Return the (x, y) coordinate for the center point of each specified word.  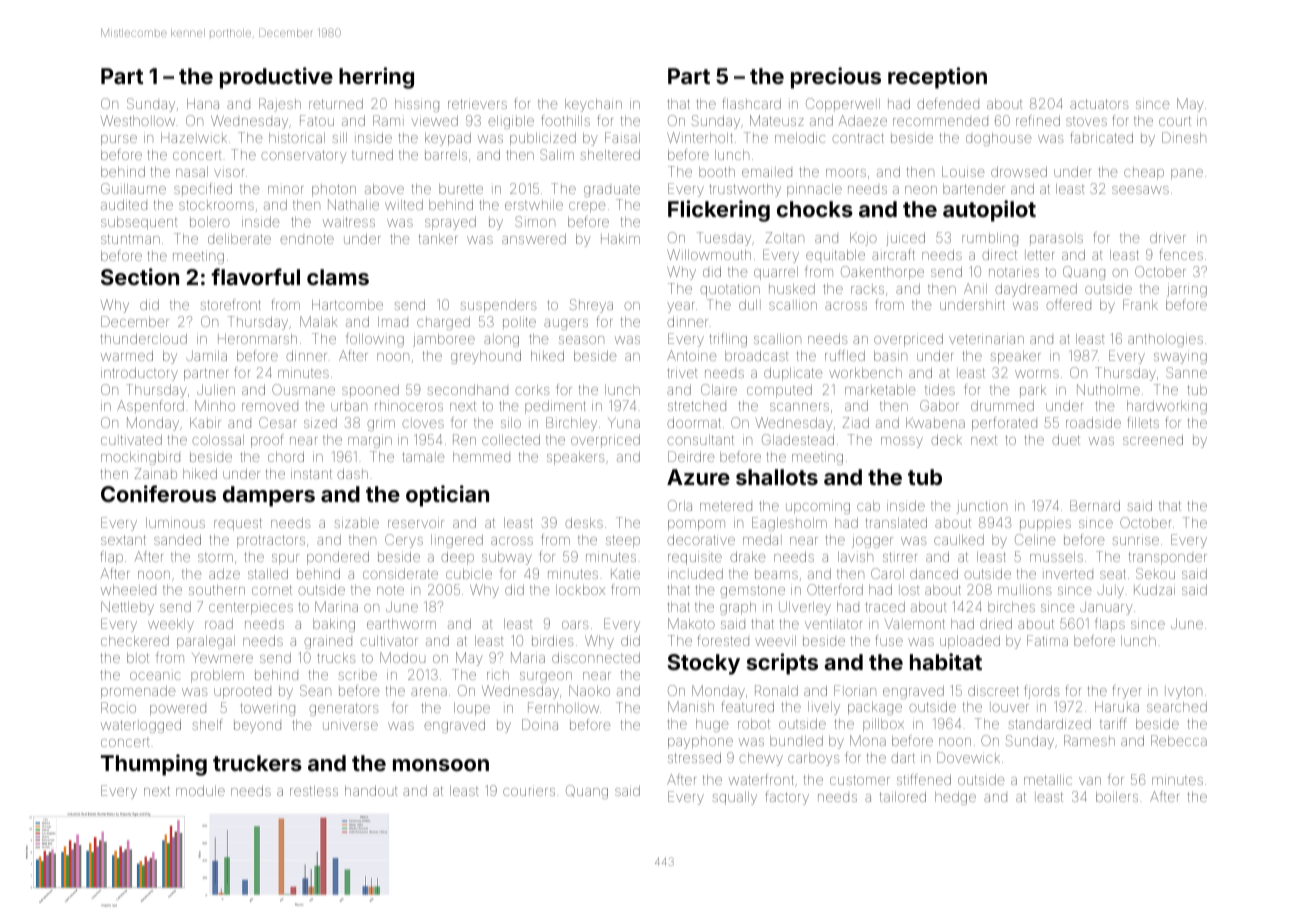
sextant (123, 540)
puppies (1045, 524)
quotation (730, 290)
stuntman (130, 239)
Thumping (154, 765)
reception (937, 78)
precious (836, 78)
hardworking (1167, 407)
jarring (1187, 290)
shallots (777, 477)
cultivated (131, 439)
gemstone (752, 591)
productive (276, 78)
